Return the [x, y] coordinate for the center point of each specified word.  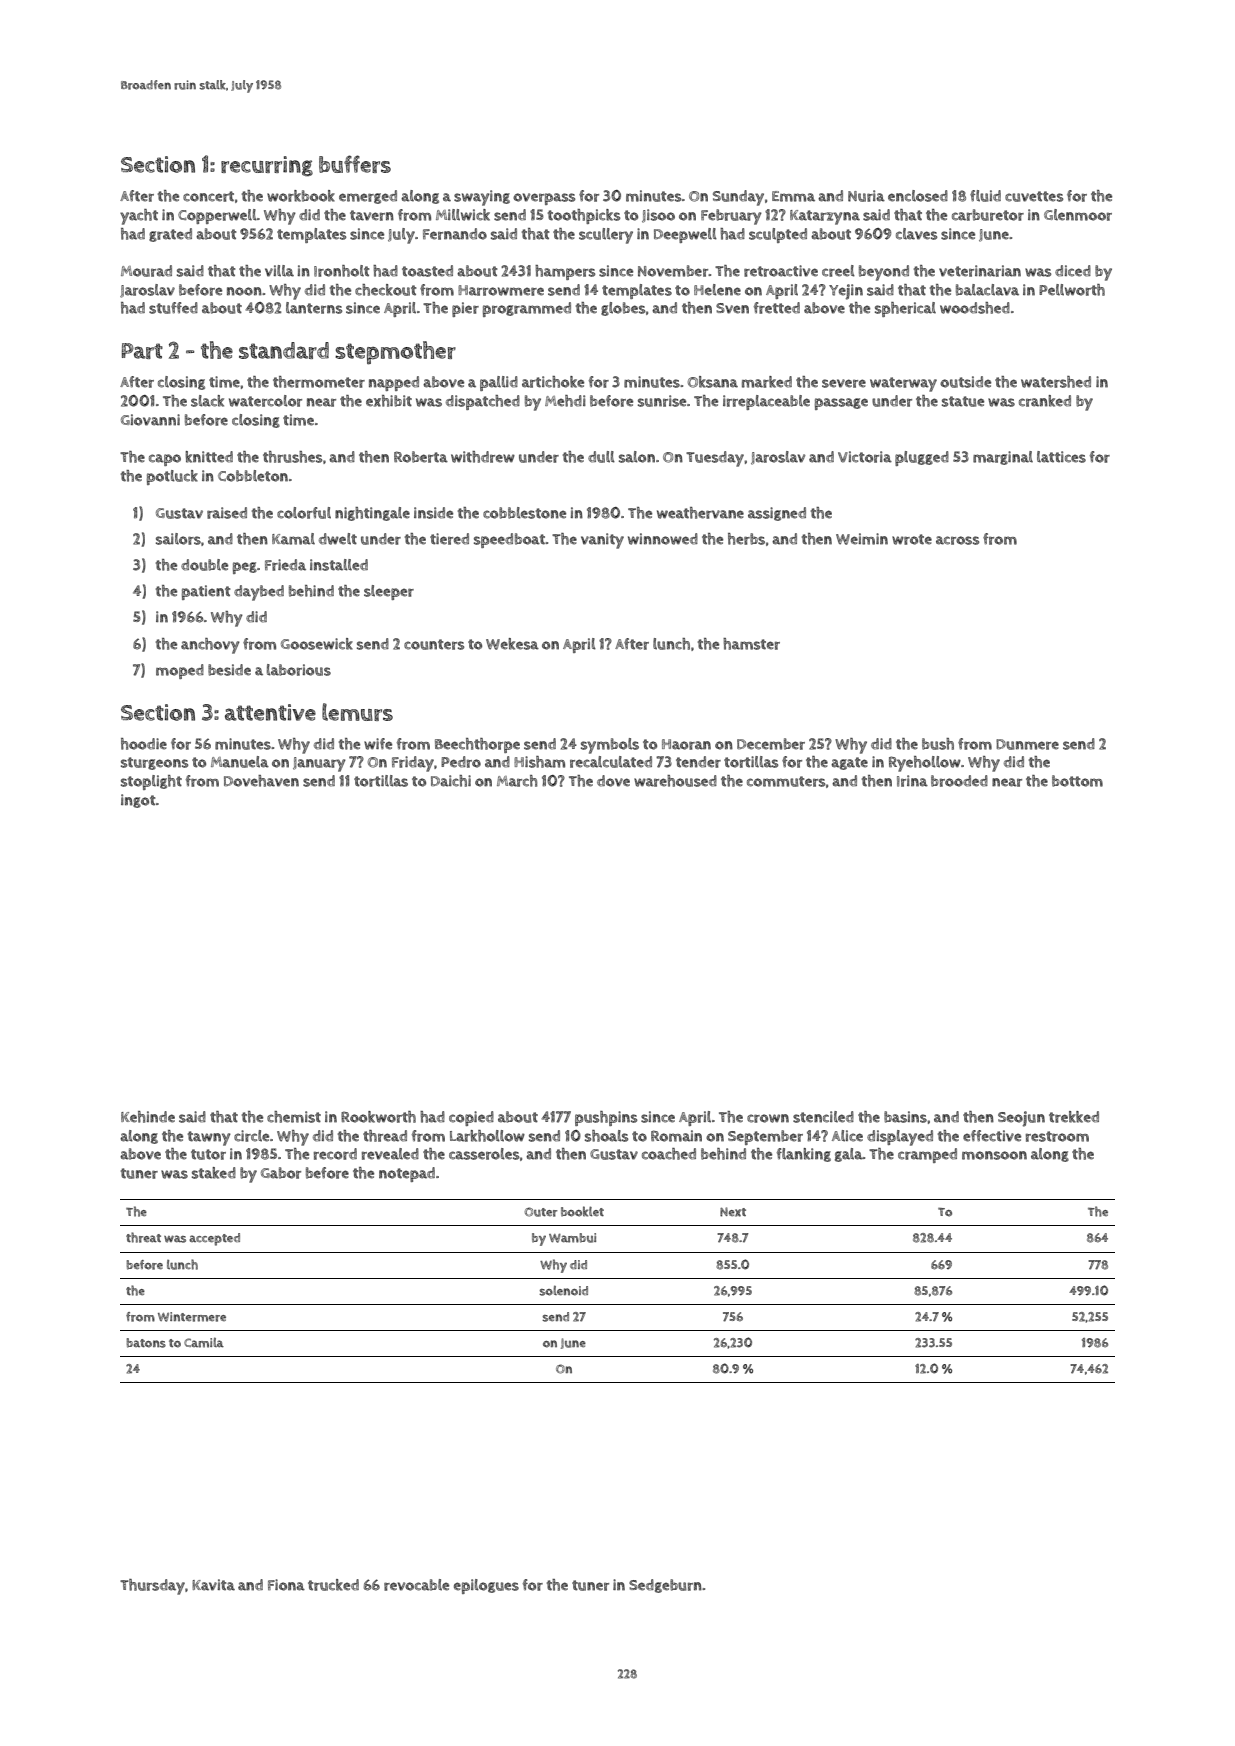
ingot [138, 801]
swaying [482, 198]
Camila [204, 1342]
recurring [267, 166]
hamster [751, 644]
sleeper [389, 592]
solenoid [563, 1290]
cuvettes [1034, 196]
